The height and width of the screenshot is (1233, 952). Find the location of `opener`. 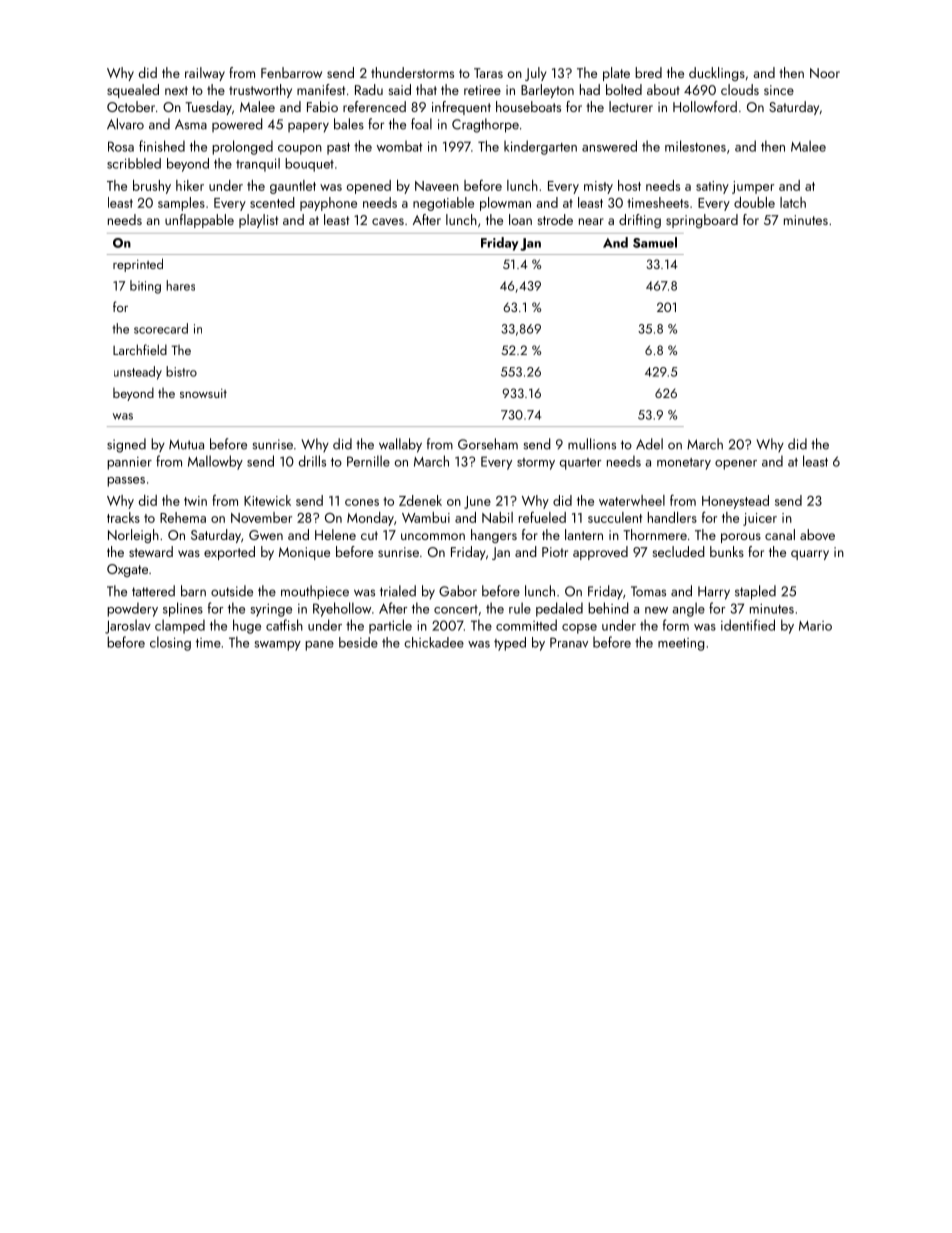

opener is located at coordinates (736, 465).
